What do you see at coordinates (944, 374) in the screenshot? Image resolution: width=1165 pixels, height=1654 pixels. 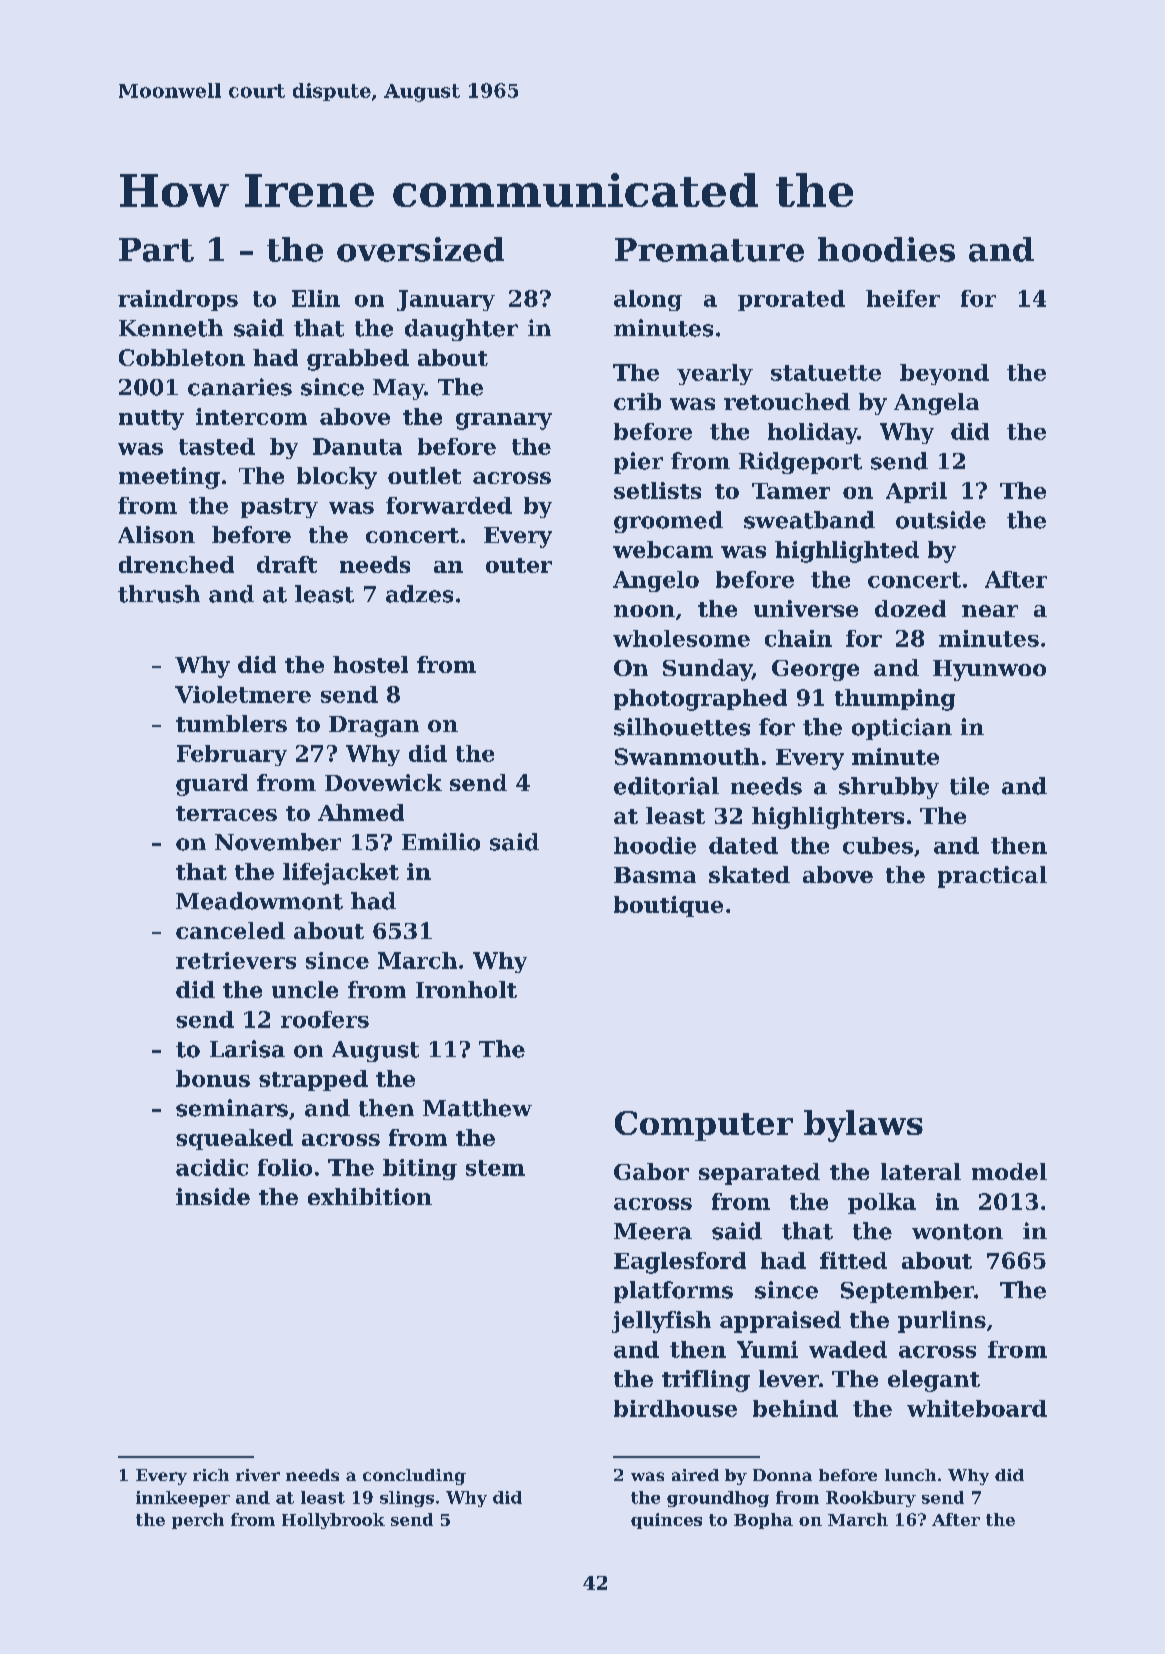 I see `beyond` at bounding box center [944, 374].
